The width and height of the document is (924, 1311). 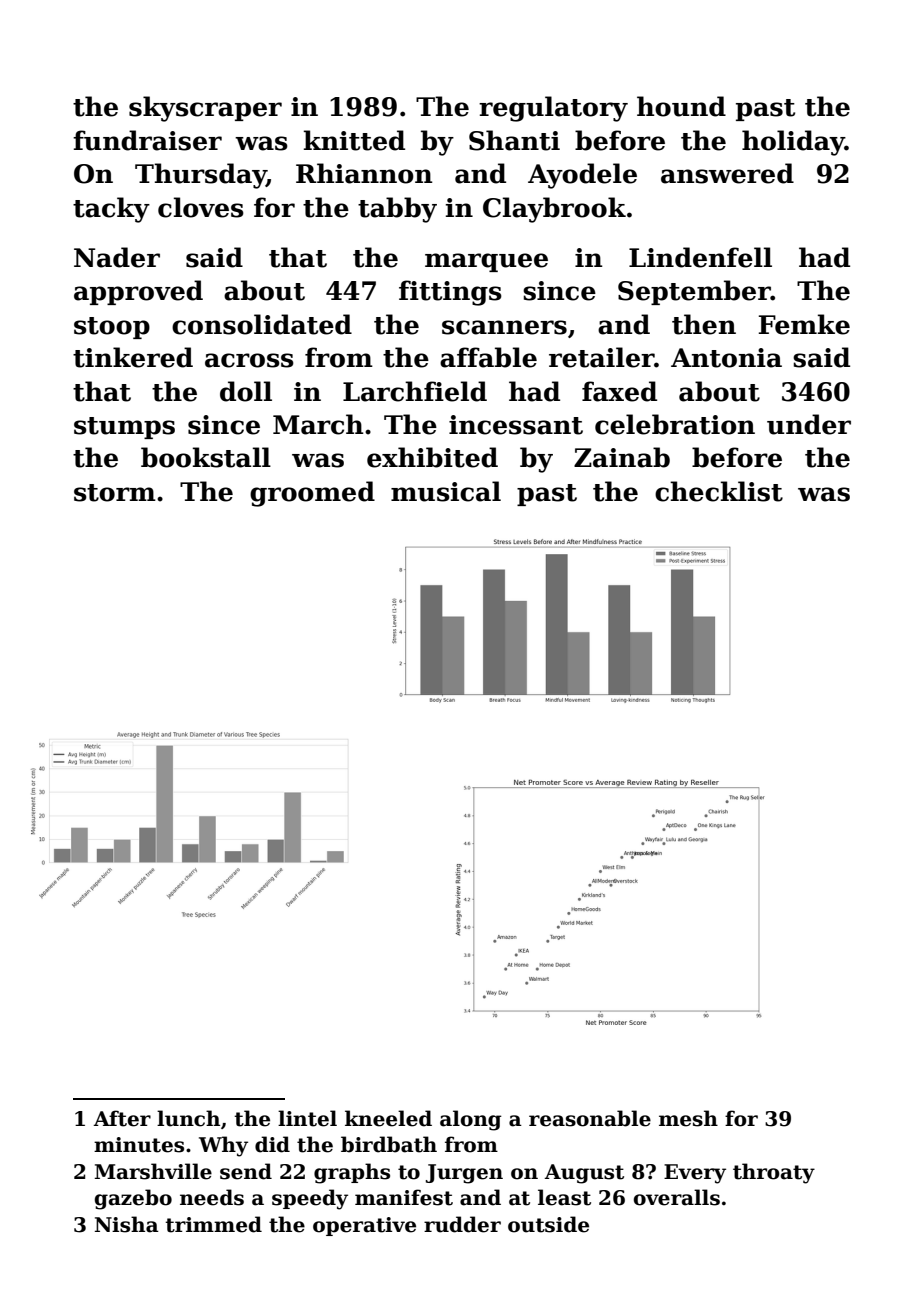 I want to click on Rhiannon, so click(x=364, y=173).
